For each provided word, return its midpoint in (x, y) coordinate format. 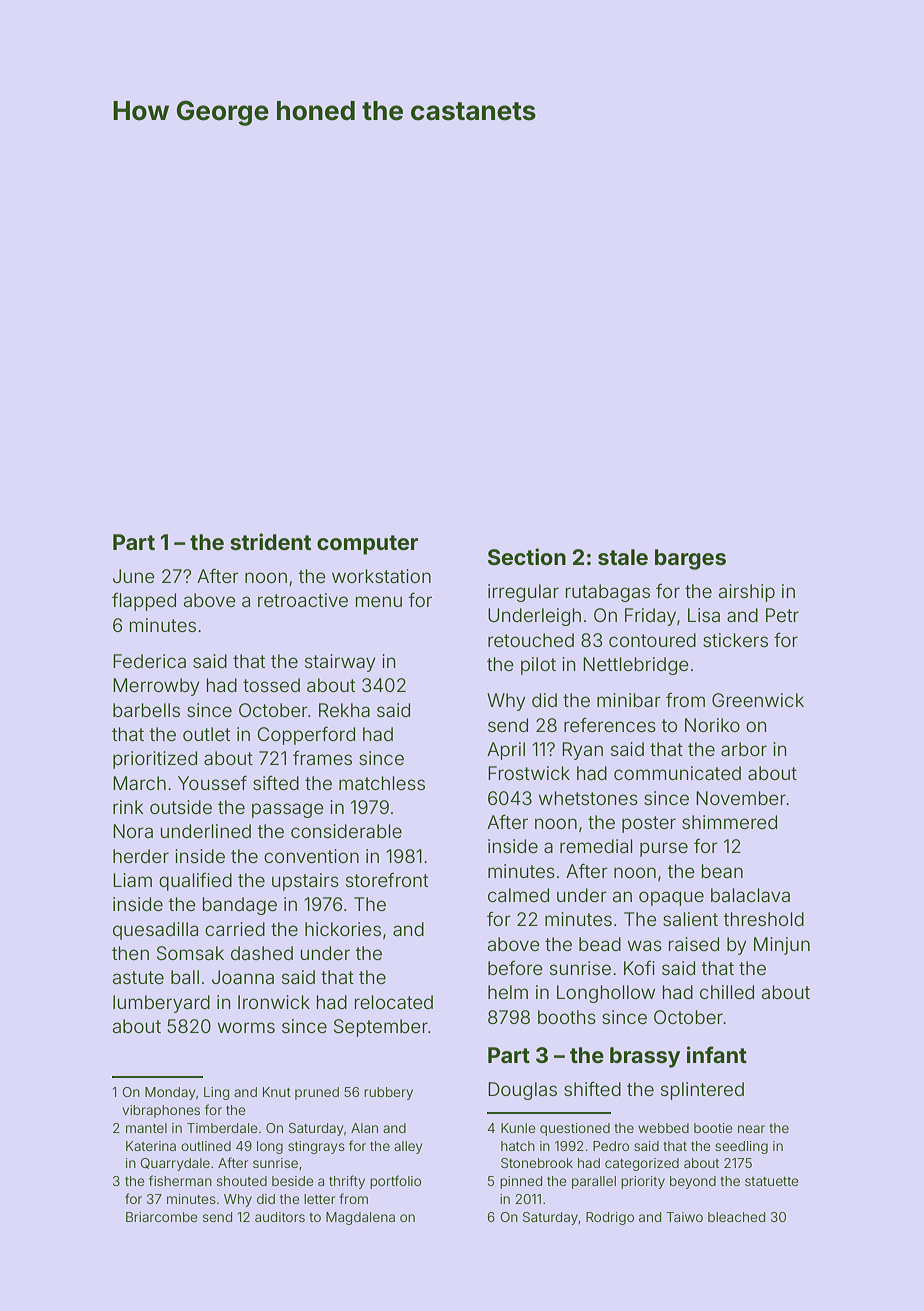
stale (623, 557)
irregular (523, 593)
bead (600, 944)
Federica (149, 661)
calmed (518, 895)
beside (293, 1181)
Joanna (243, 977)
